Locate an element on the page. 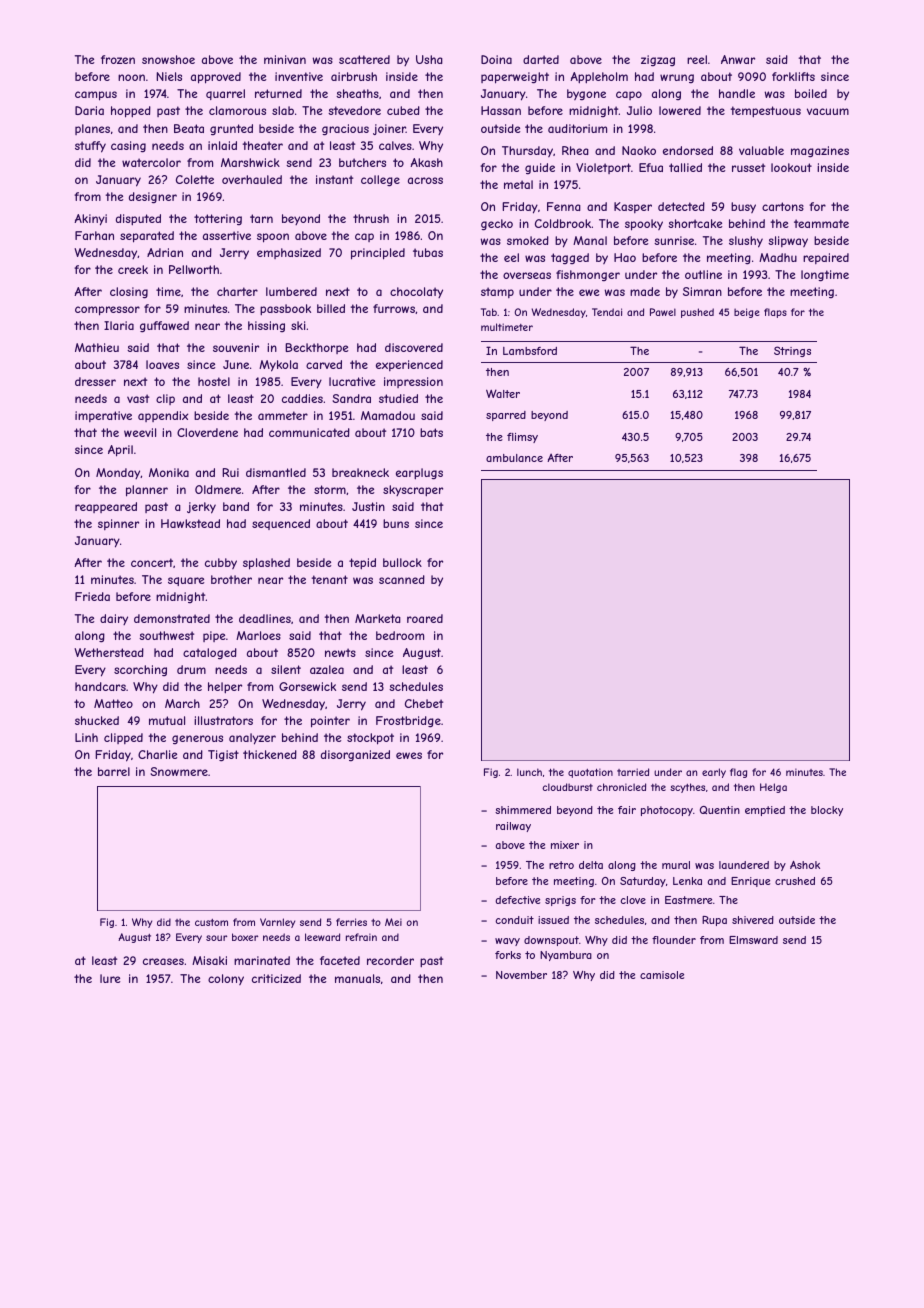 The width and height of the page is (924, 1308). lure is located at coordinates (110, 978).
